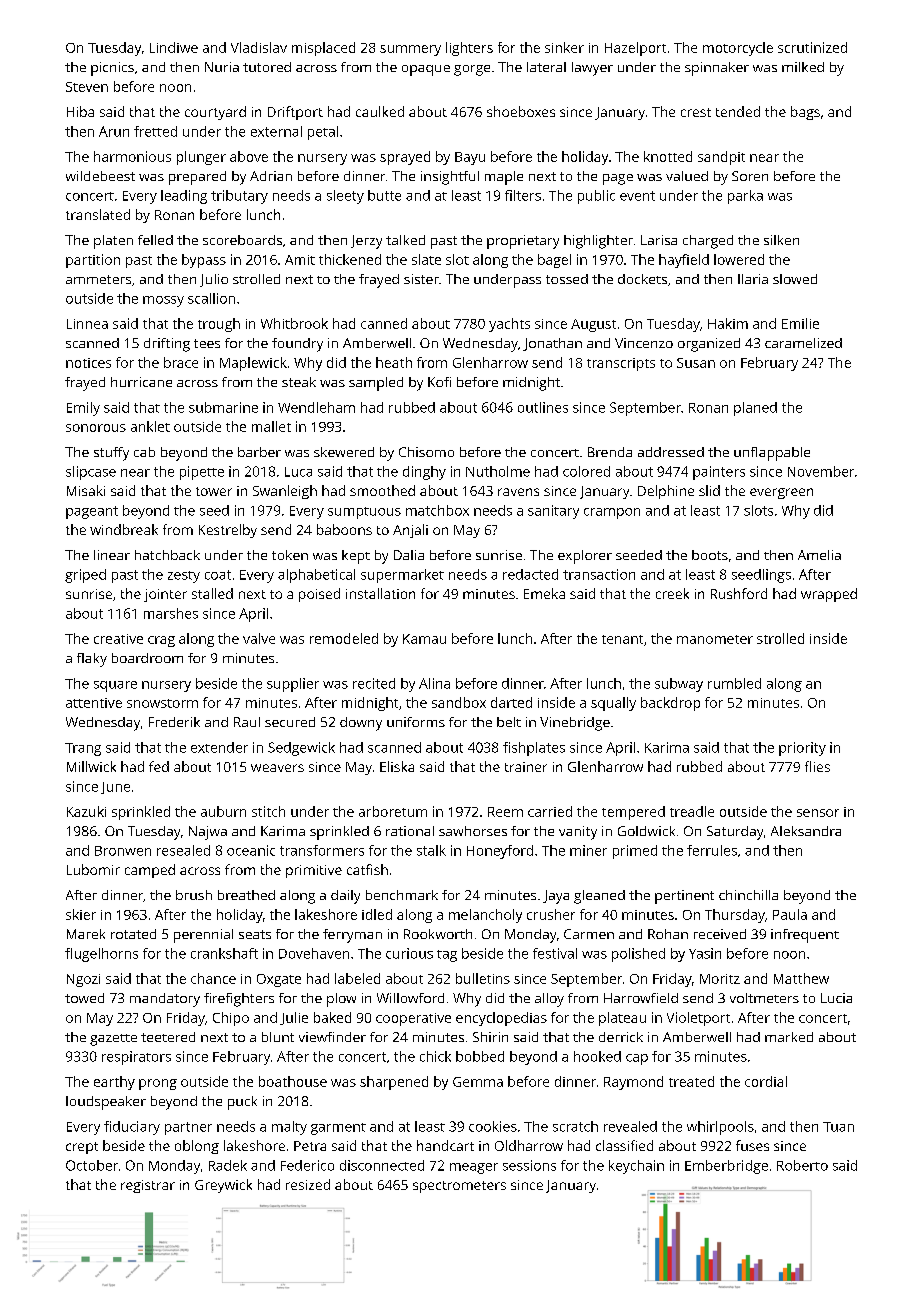 Image resolution: width=924 pixels, height=1308 pixels. What do you see at coordinates (511, 702) in the screenshot?
I see `darted` at bounding box center [511, 702].
